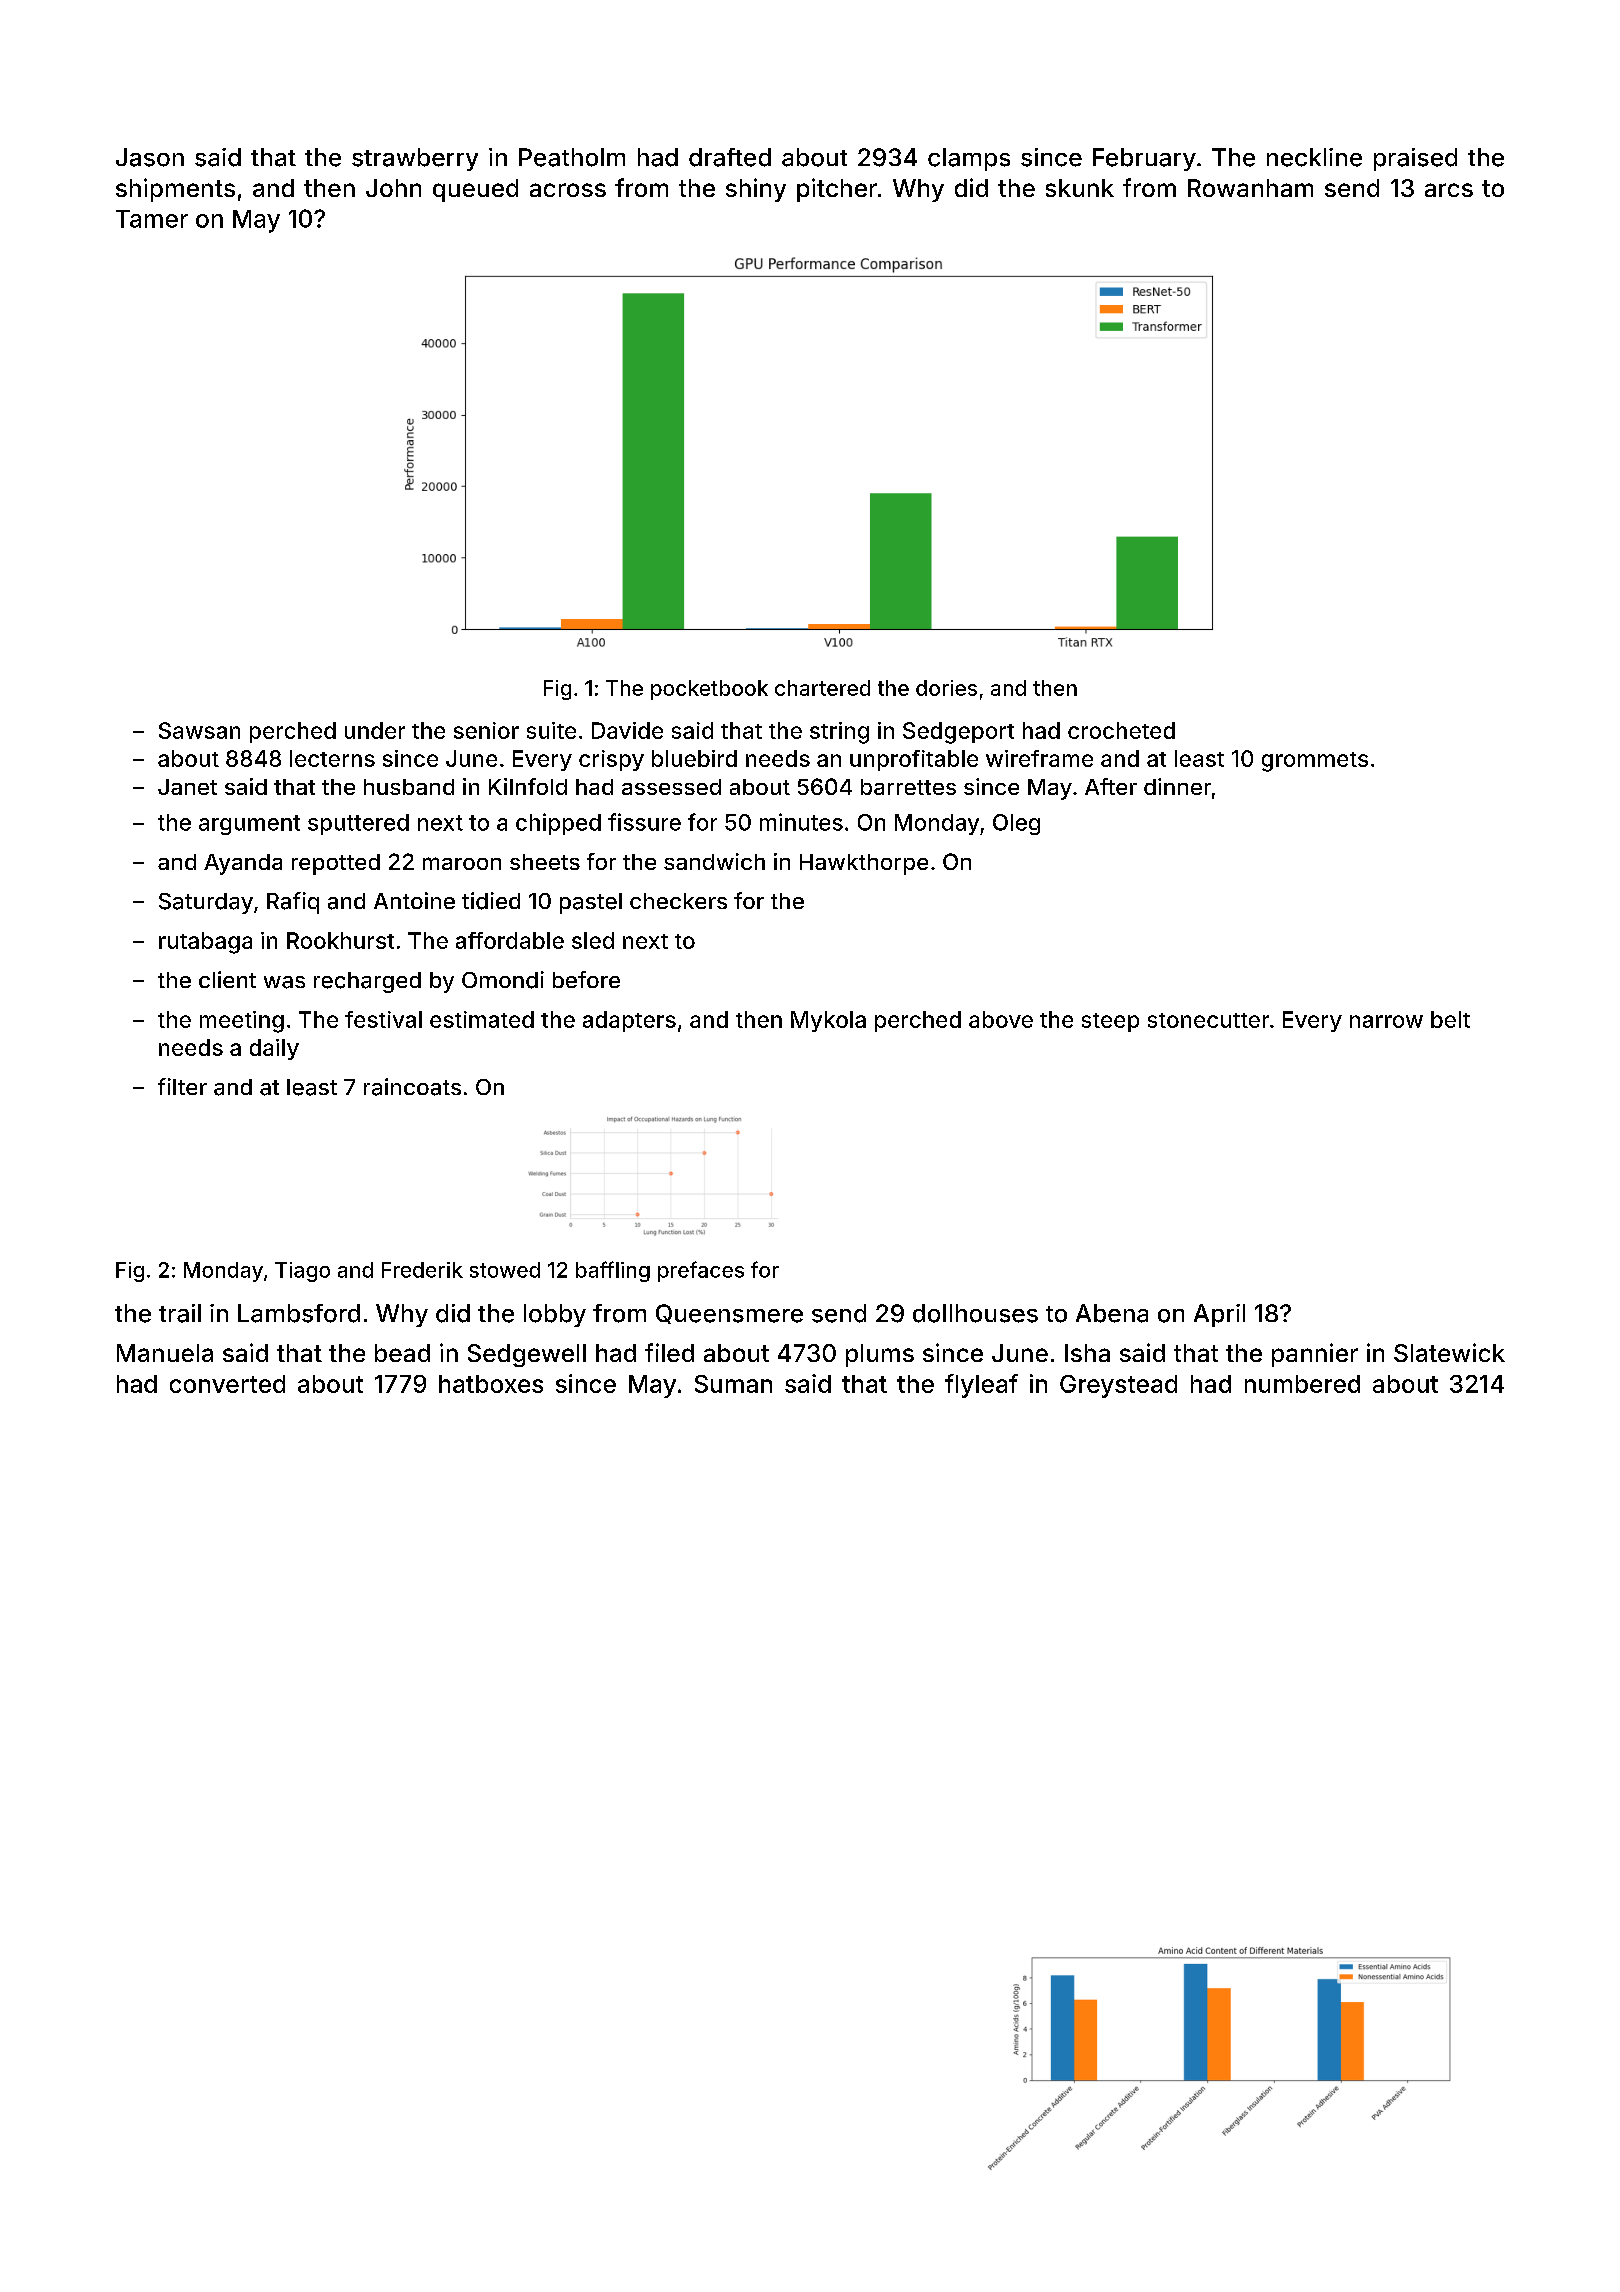 The width and height of the screenshot is (1620, 2292). I want to click on drafted, so click(730, 157).
